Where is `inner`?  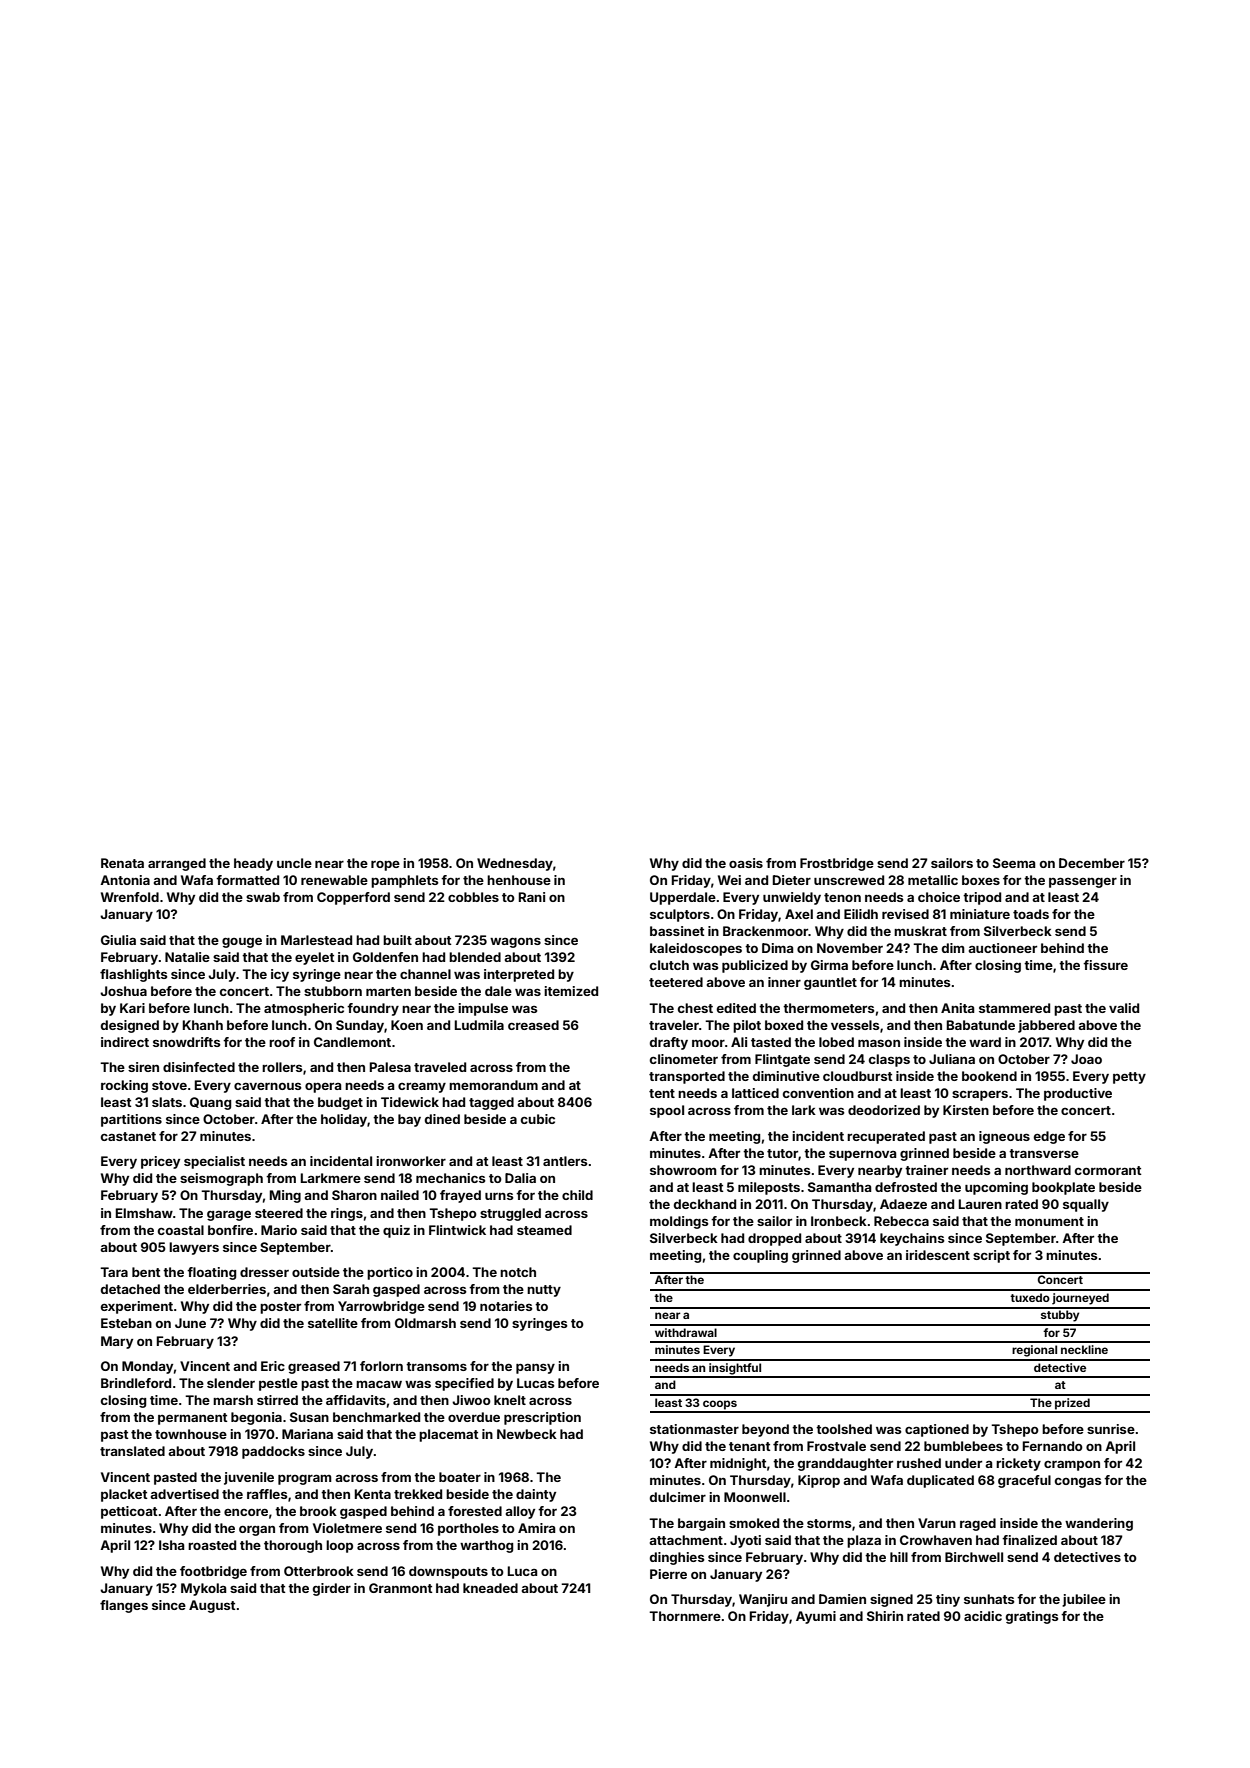 inner is located at coordinates (784, 982).
